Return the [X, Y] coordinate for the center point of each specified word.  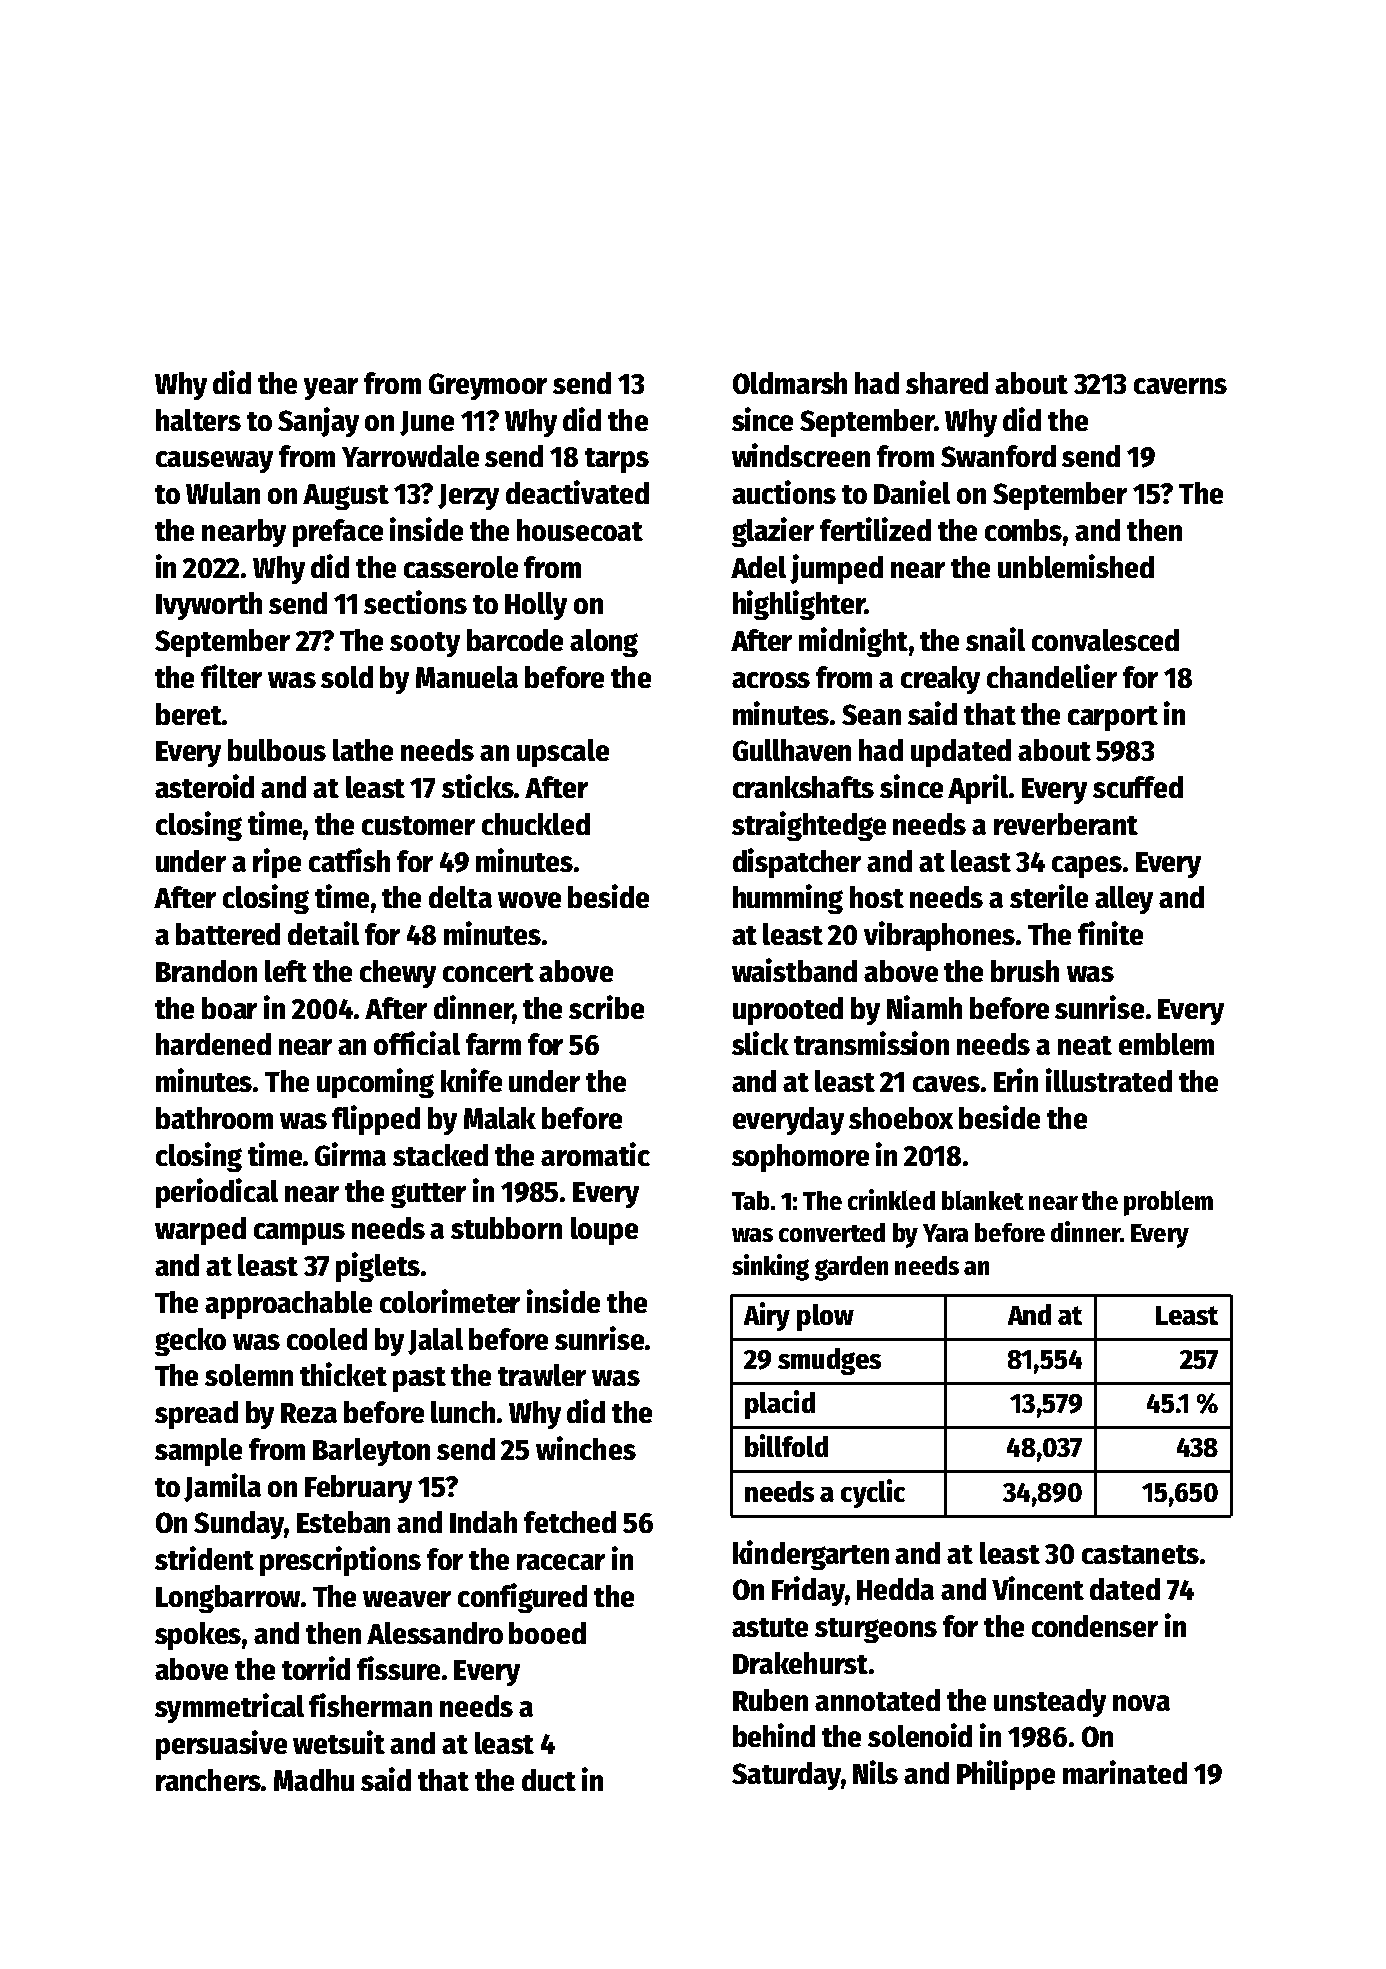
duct [549, 1780]
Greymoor [488, 386]
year [331, 389]
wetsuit [339, 1742]
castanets [1140, 1554]
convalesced [1105, 640]
